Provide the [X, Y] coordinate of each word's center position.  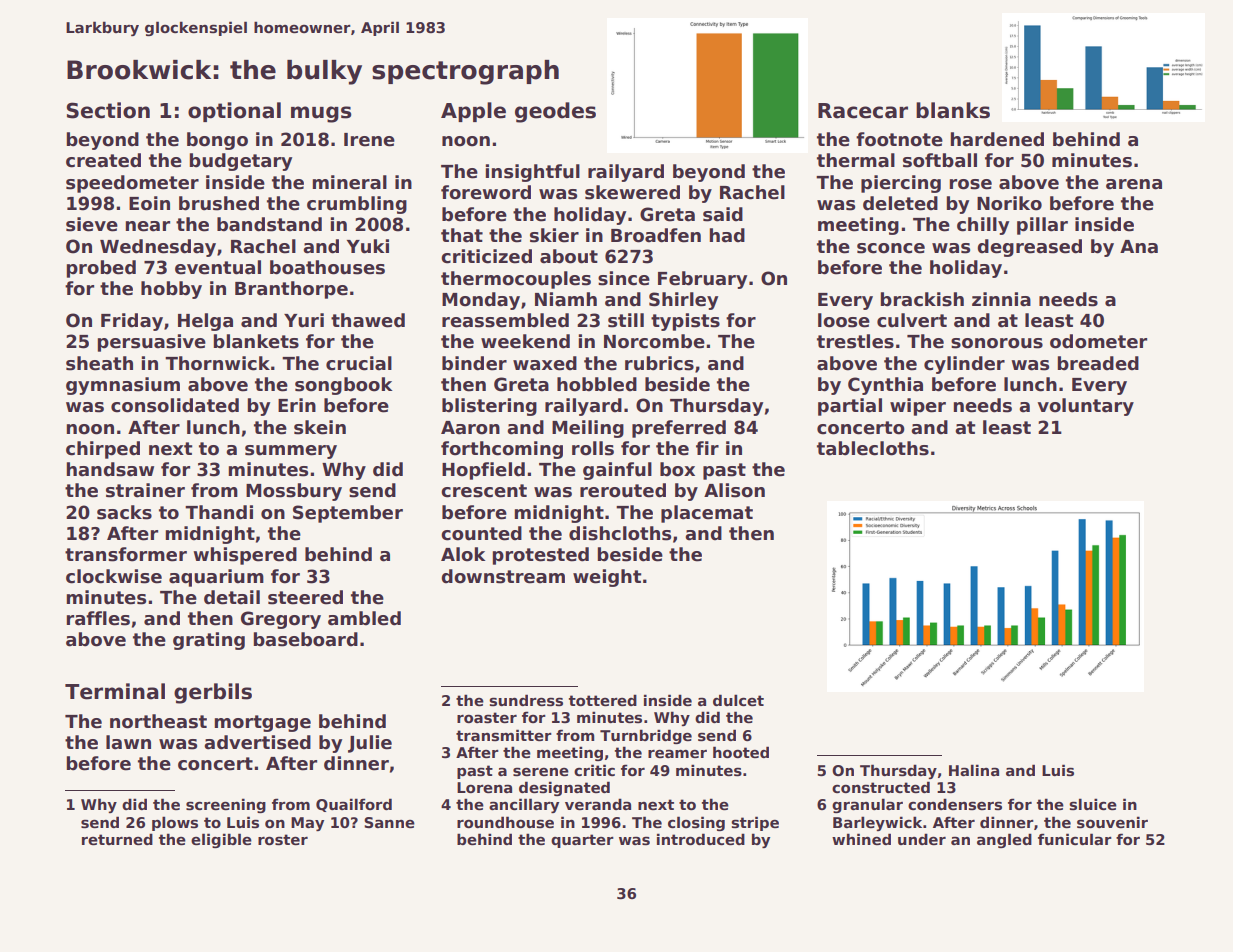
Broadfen [656, 235]
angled [1004, 840]
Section [108, 110]
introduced [701, 839]
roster [283, 839]
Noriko [1009, 203]
